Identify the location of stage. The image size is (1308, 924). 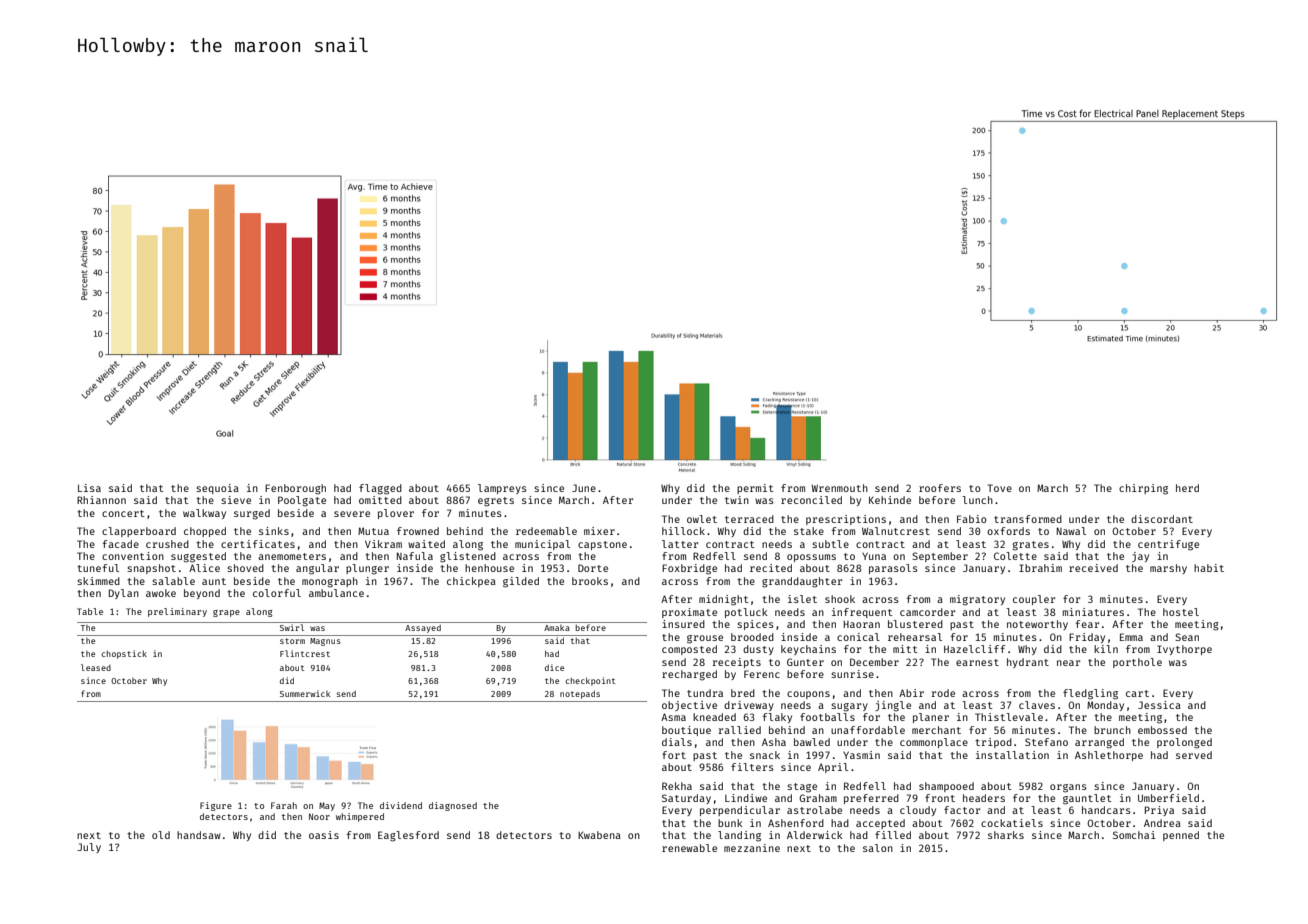
(802, 788).
